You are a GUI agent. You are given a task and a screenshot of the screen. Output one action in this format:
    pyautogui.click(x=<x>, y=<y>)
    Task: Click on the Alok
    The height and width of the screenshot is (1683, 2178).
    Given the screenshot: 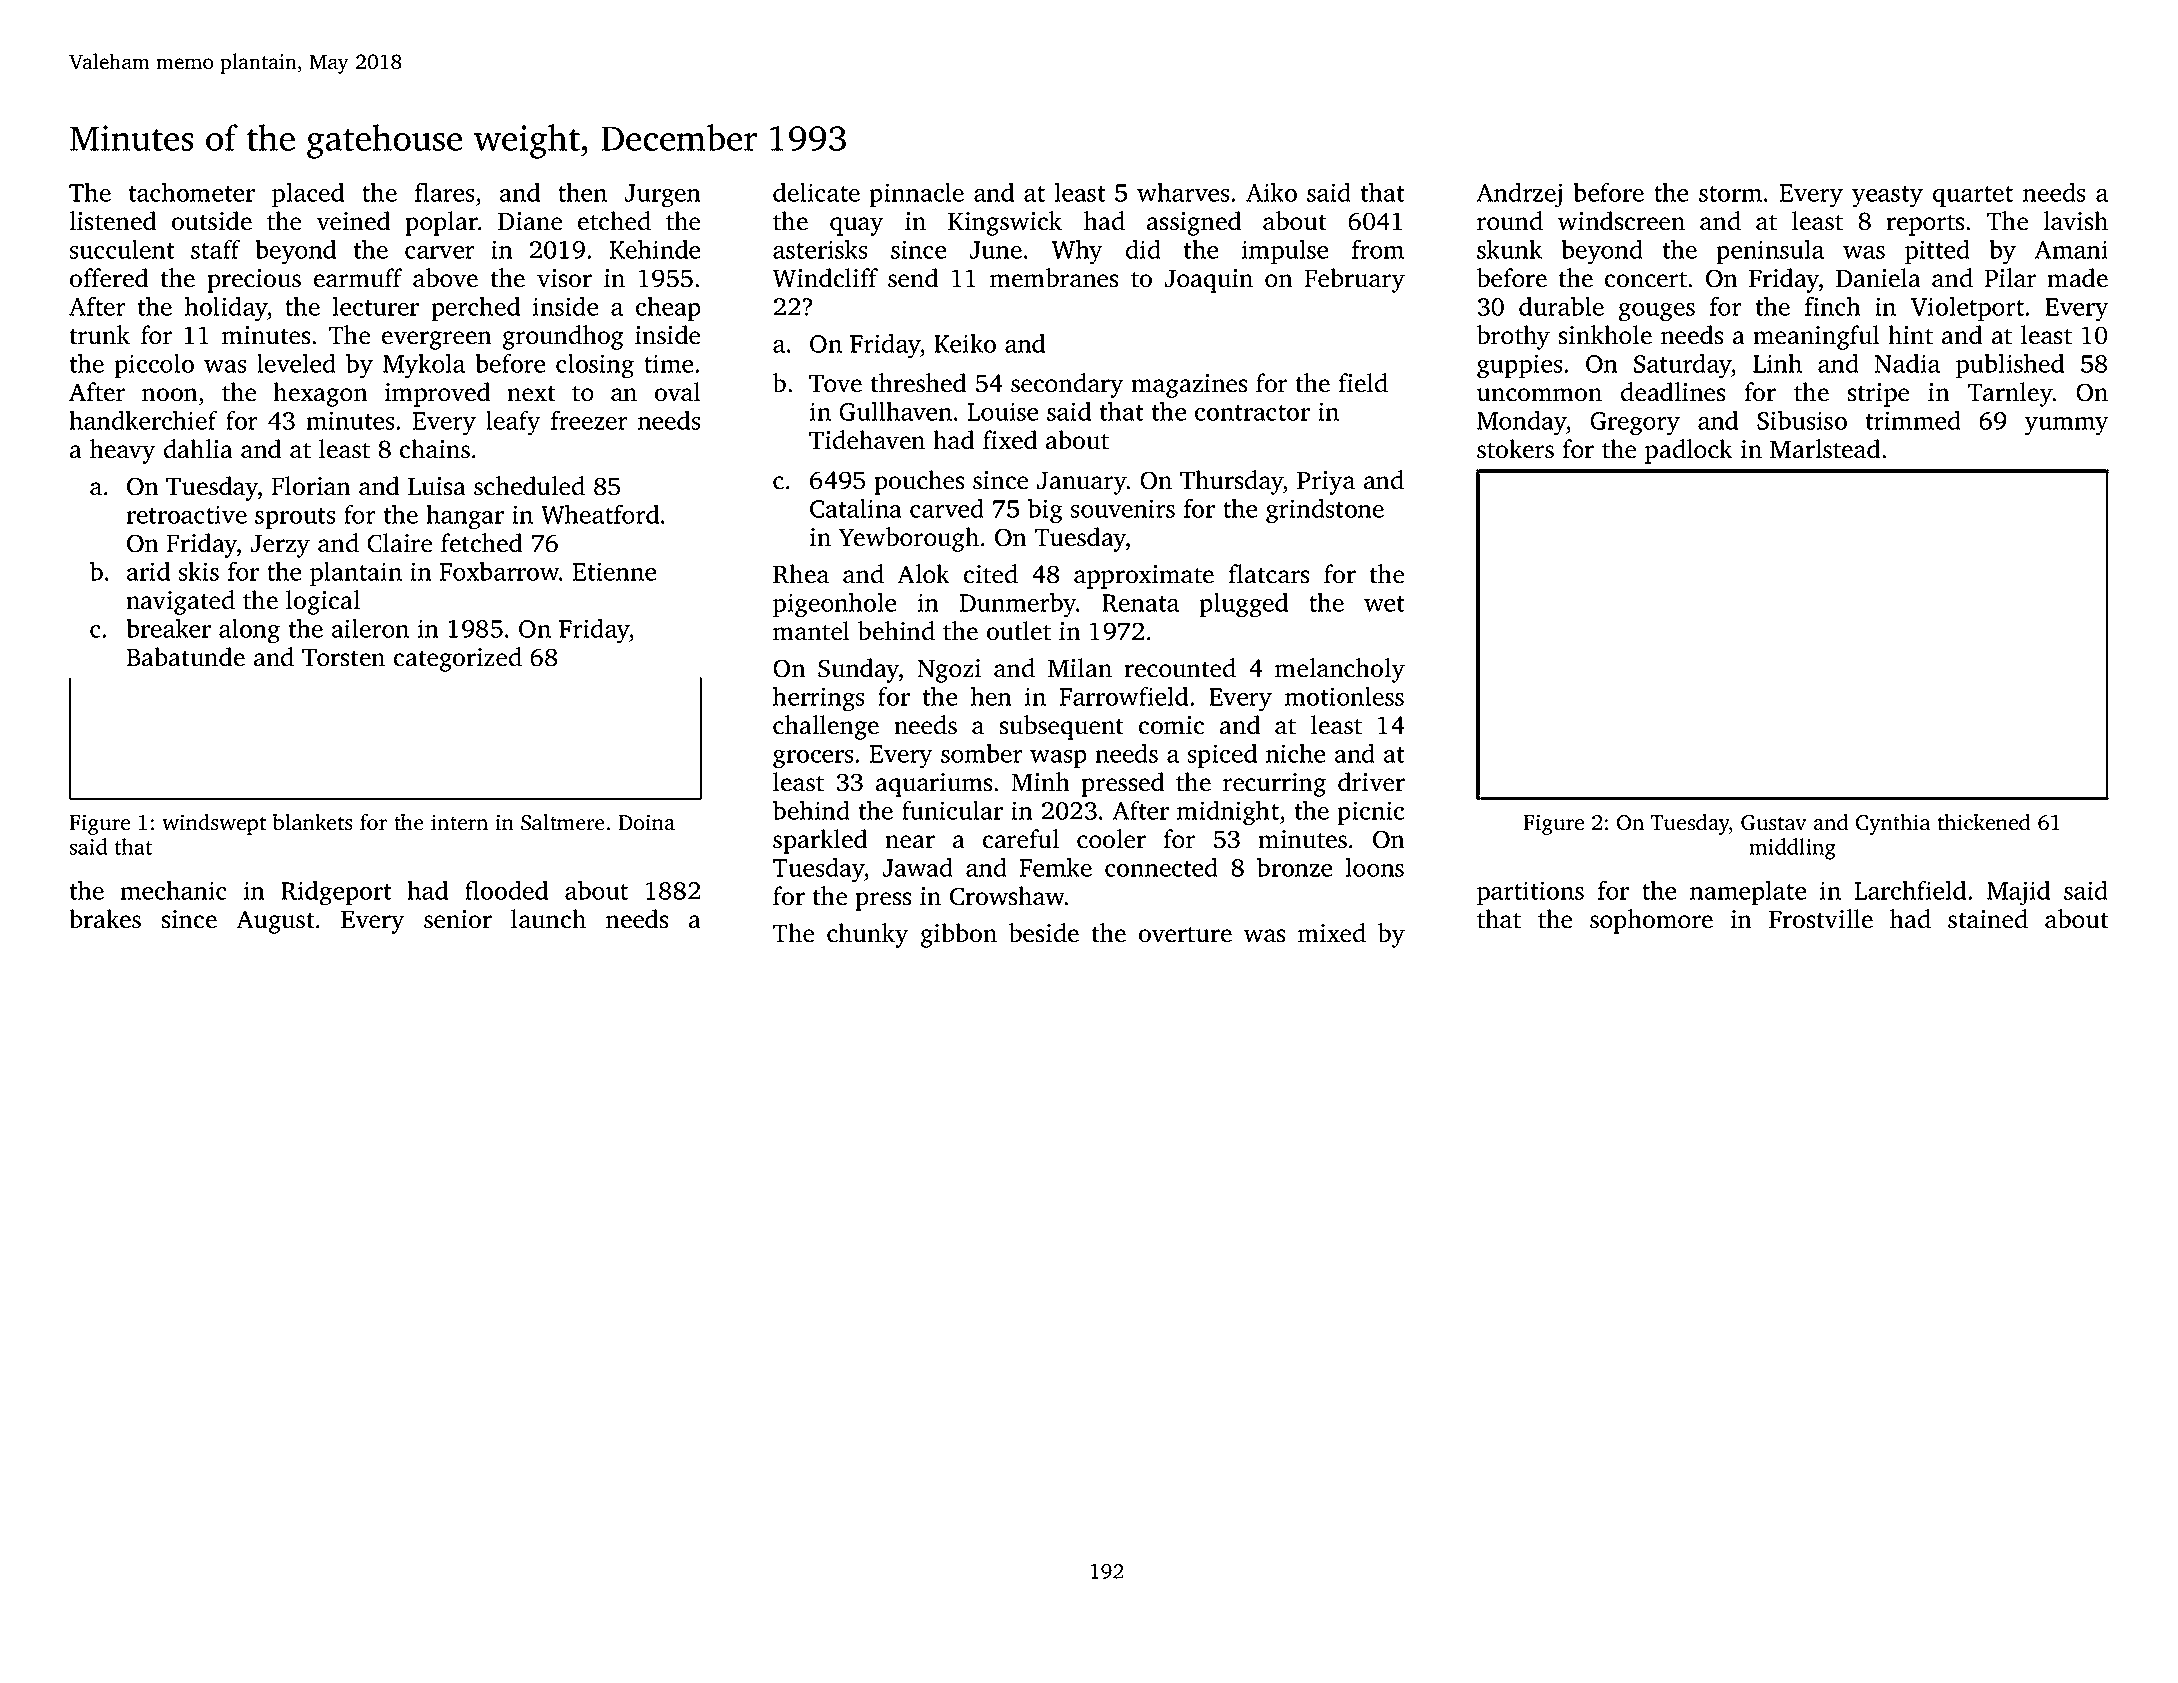 What is the action you would take?
    pyautogui.click(x=923, y=574)
